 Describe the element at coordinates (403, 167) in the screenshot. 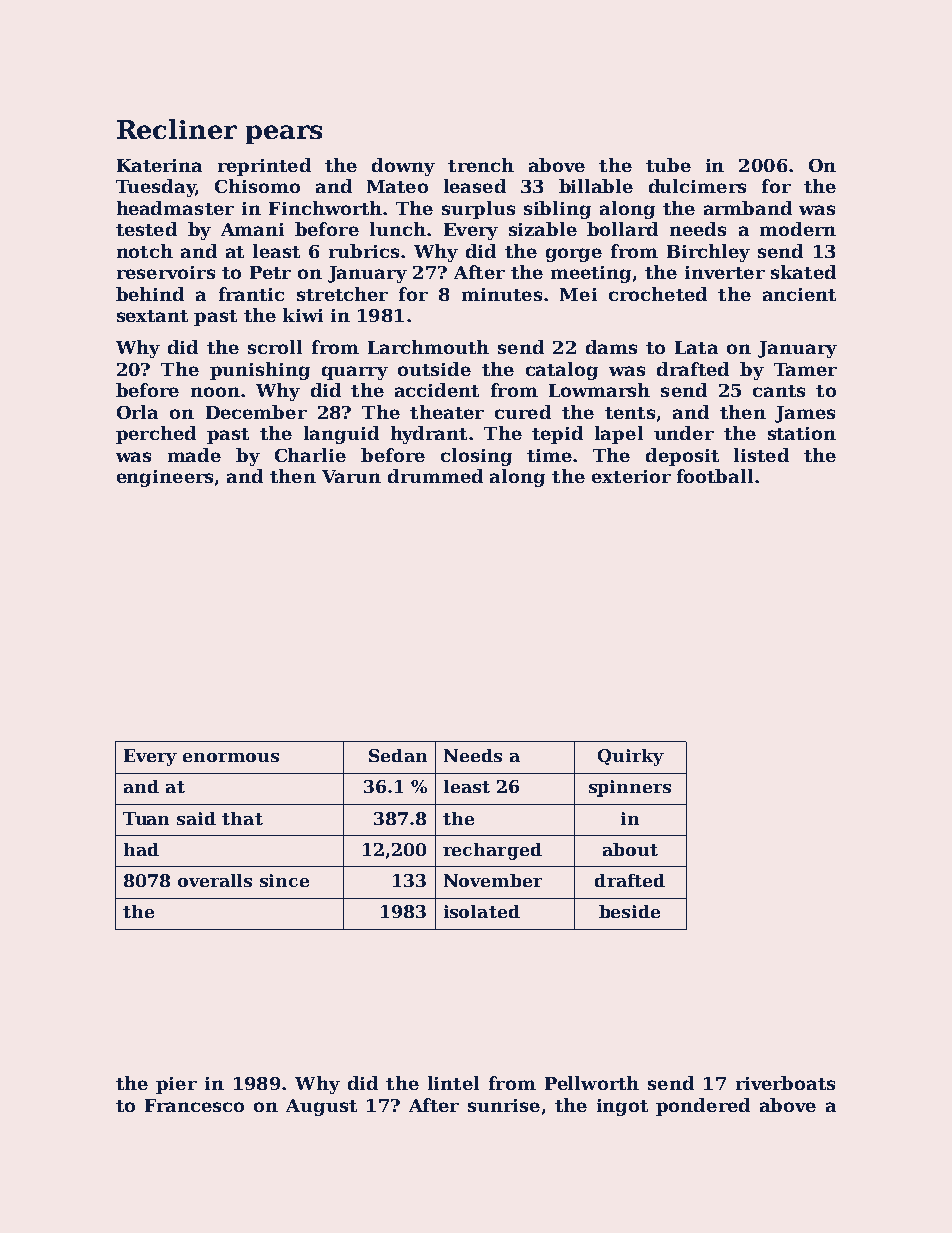

I see `downy` at that location.
